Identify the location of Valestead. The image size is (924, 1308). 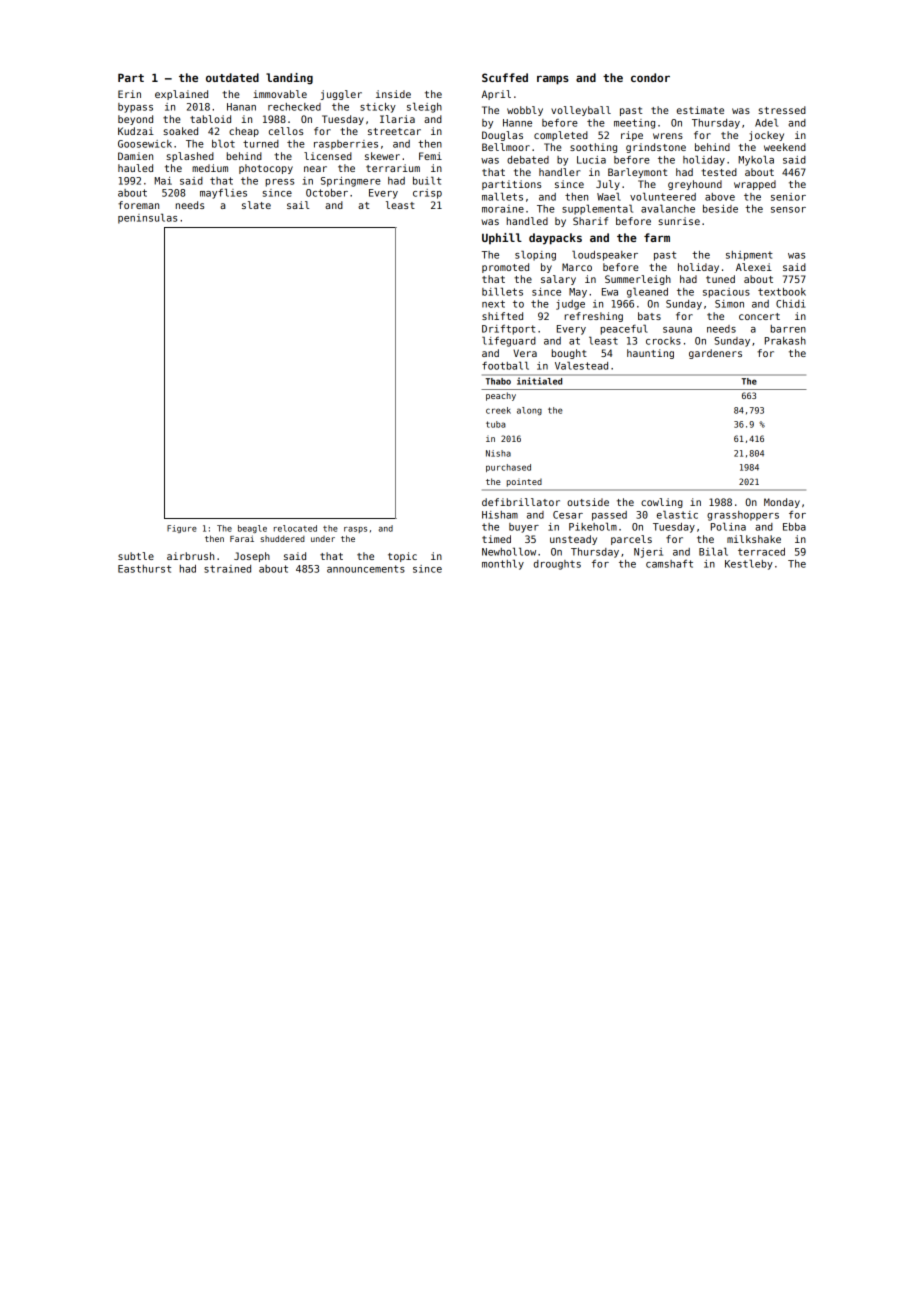
(581, 365).
